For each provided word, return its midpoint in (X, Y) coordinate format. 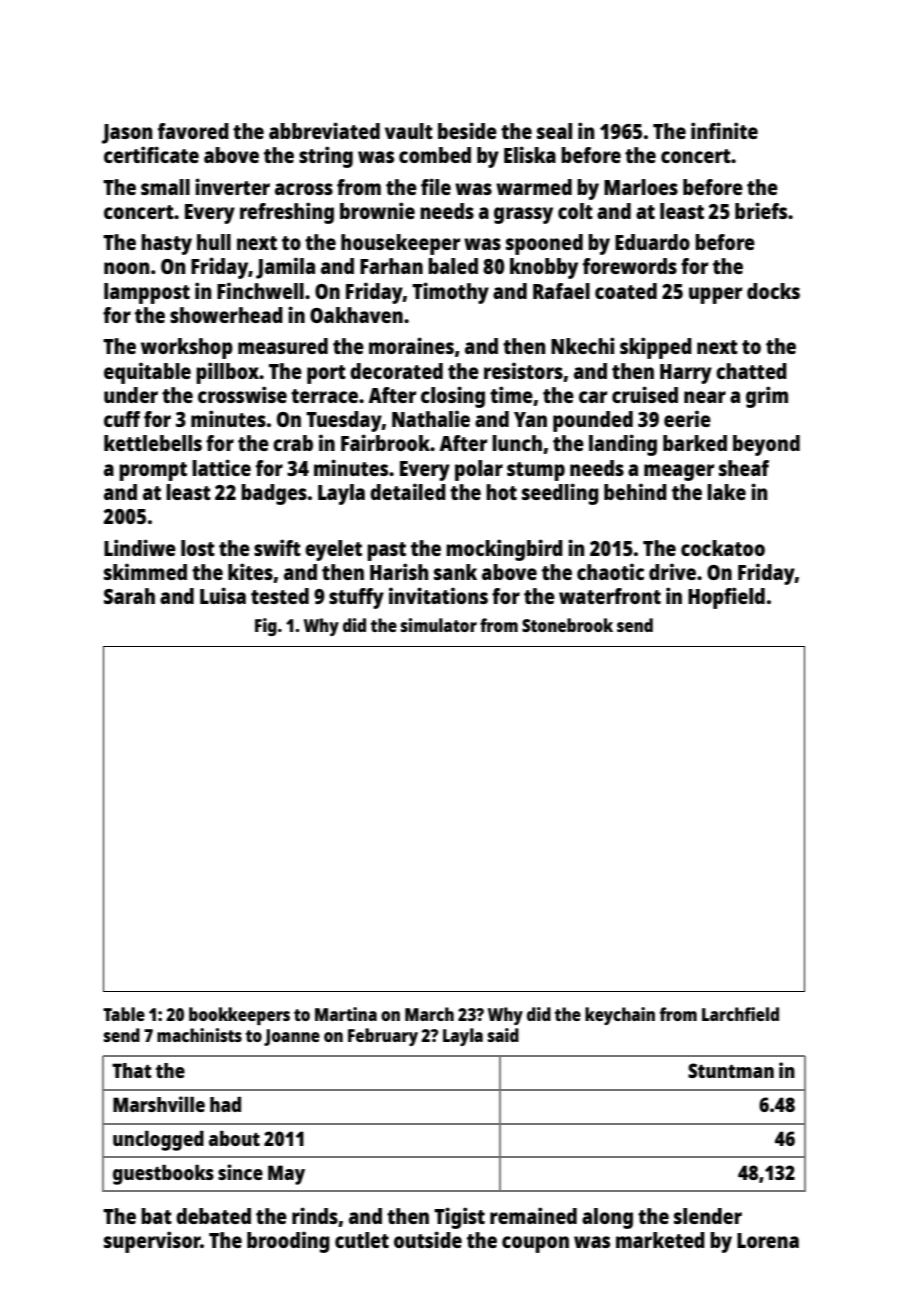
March (429, 1014)
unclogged (158, 1141)
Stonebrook (567, 625)
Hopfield (726, 598)
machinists (199, 1035)
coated (626, 291)
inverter (232, 186)
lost (198, 548)
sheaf (744, 468)
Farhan (391, 266)
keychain (620, 1016)
